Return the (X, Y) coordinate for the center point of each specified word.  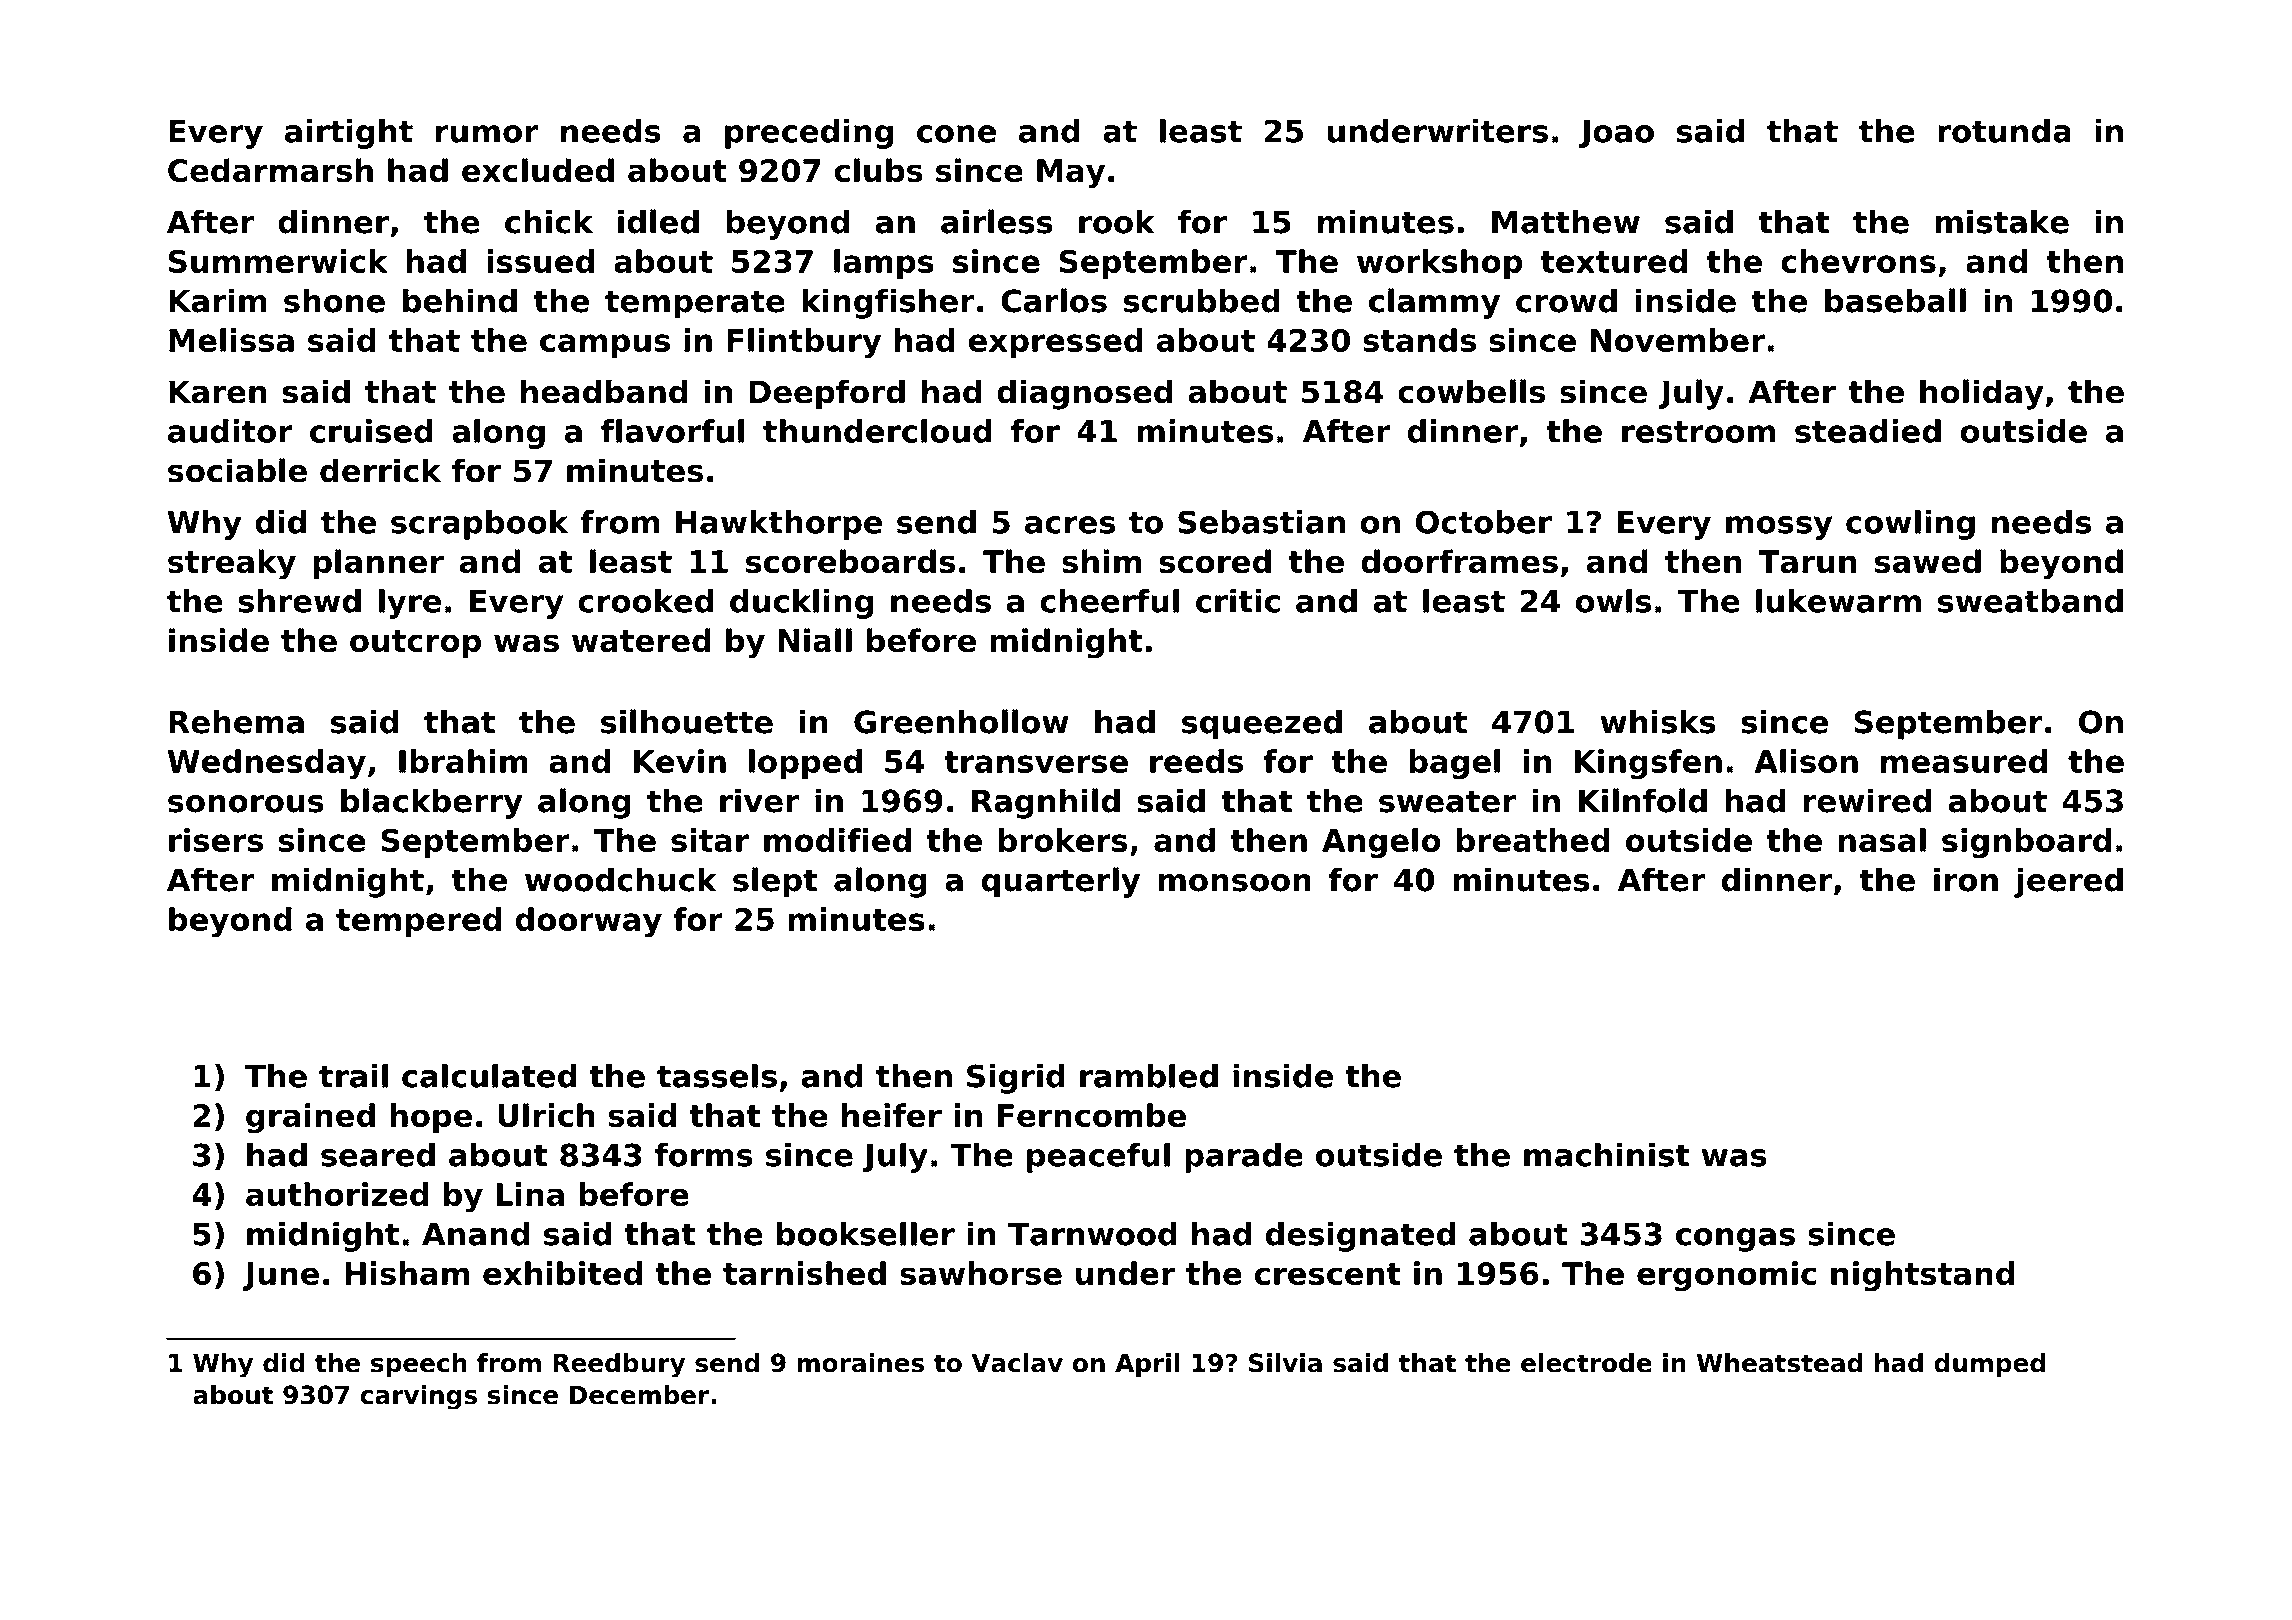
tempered (418, 922)
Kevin (680, 761)
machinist (1607, 1155)
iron (1966, 880)
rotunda (2004, 131)
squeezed (1262, 725)
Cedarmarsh (270, 170)
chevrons (1858, 261)
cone (956, 134)
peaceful (1098, 1158)
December (639, 1395)
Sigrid (1016, 1079)
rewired (1867, 801)
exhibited (562, 1273)
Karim (217, 301)
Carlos (1054, 300)
